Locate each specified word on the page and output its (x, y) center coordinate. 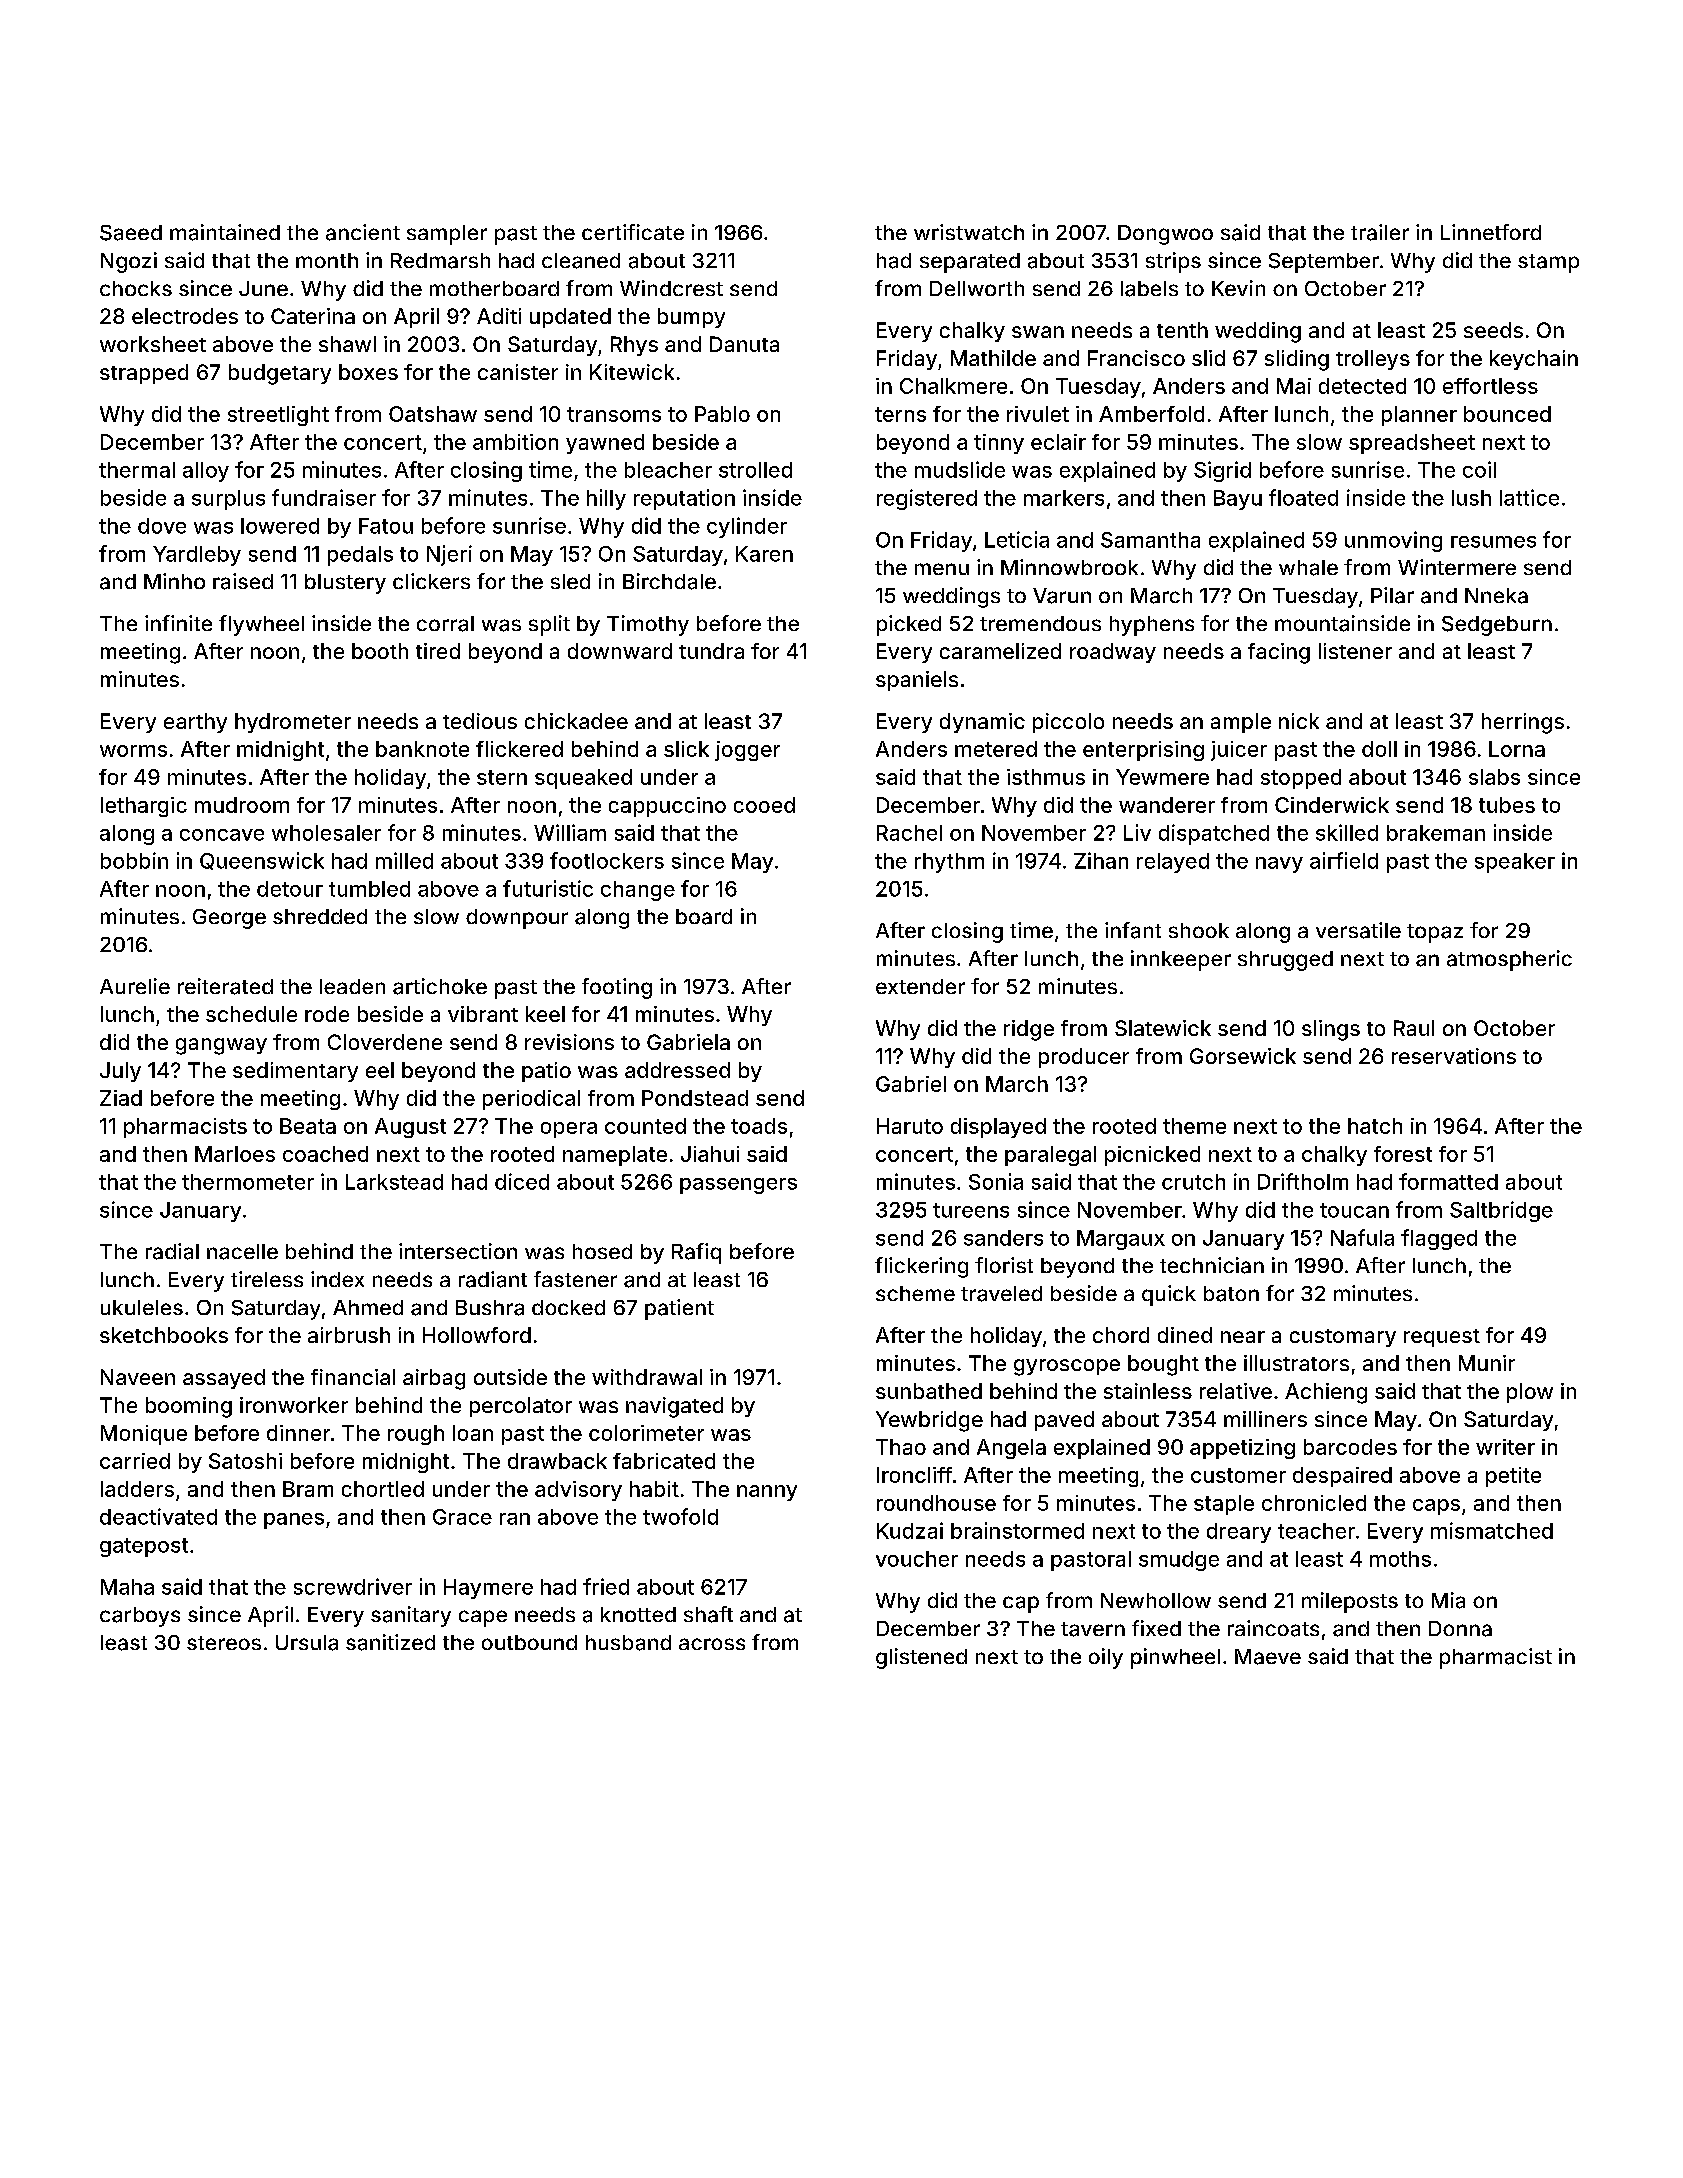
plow (1530, 1393)
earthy (195, 723)
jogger (747, 751)
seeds (1493, 330)
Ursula (307, 1643)
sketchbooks (164, 1335)
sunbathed (929, 1391)
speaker (1515, 863)
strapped (144, 374)
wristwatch (969, 232)
